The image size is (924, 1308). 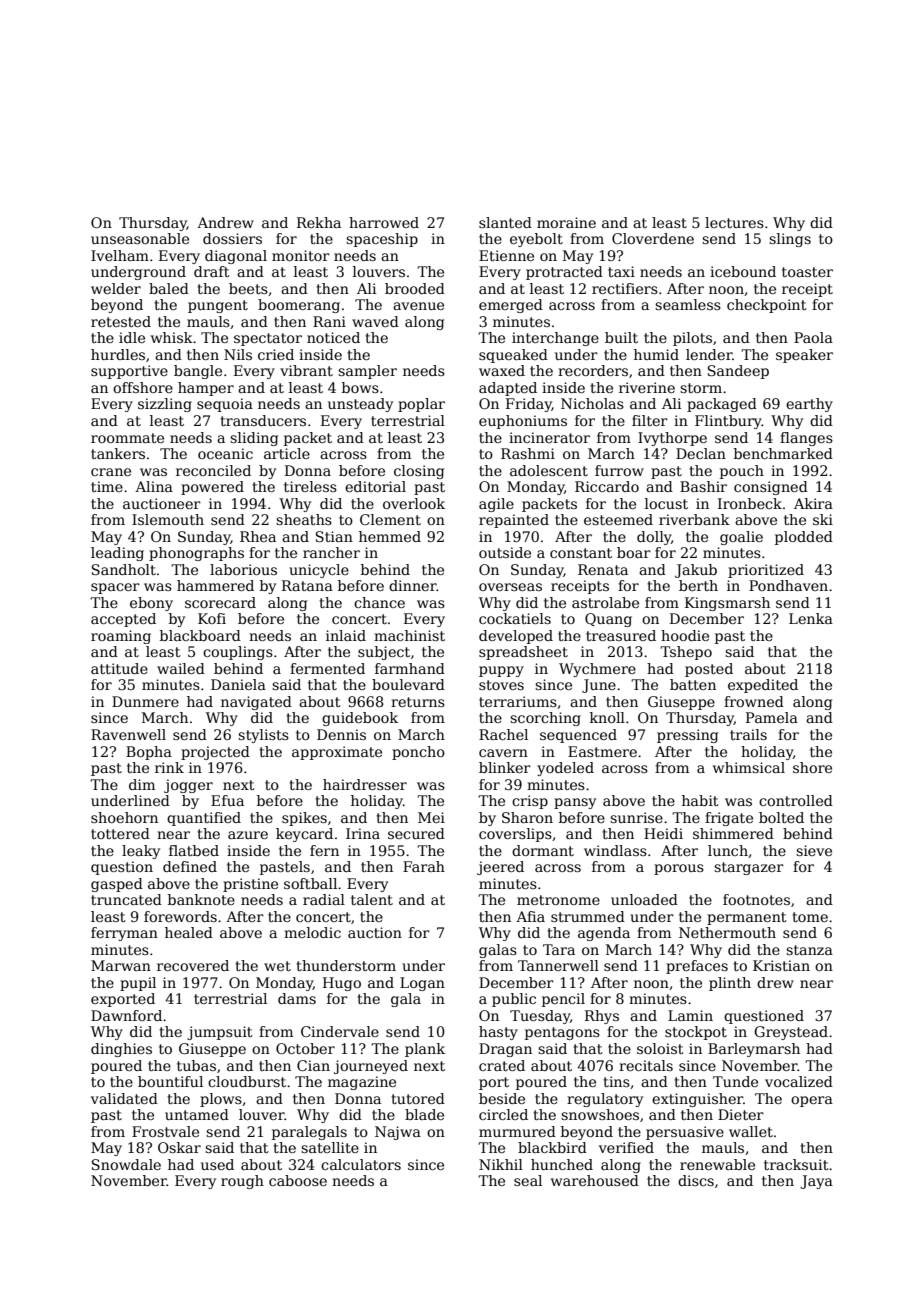 I want to click on attitude, so click(x=119, y=668).
